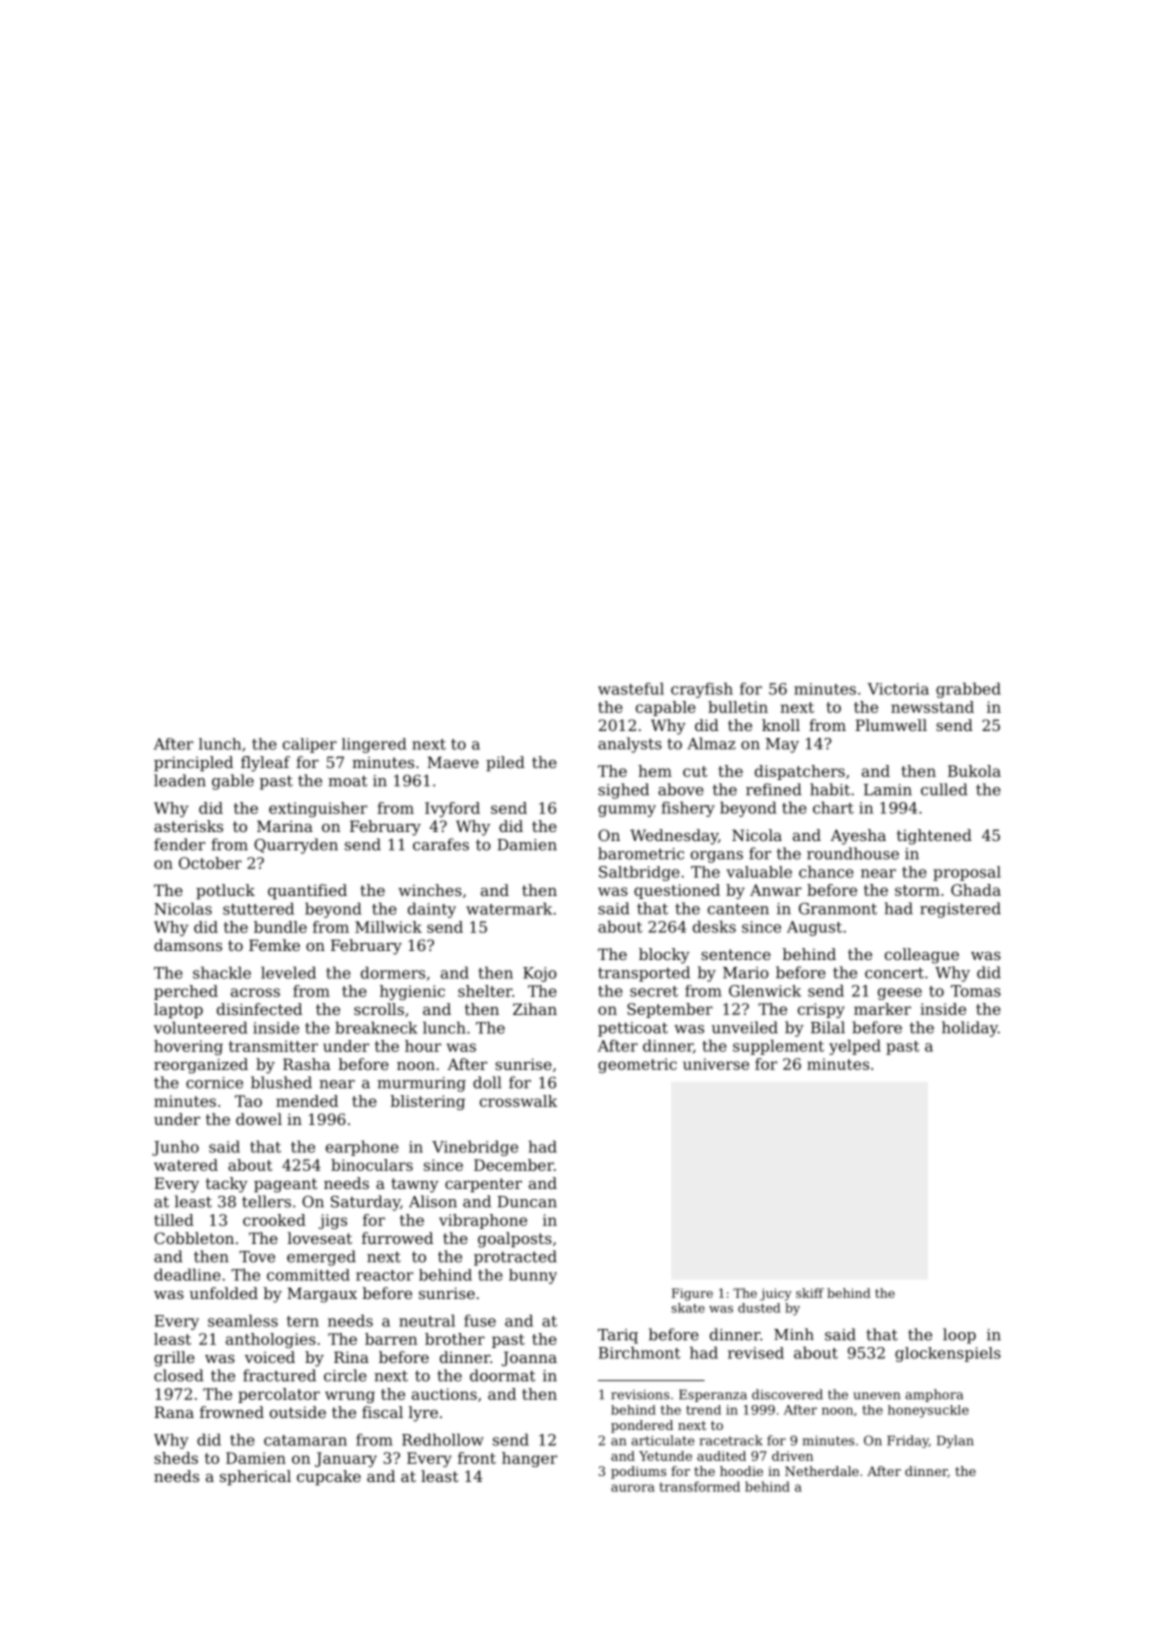 The width and height of the page is (1155, 1633). Describe the element at coordinates (374, 745) in the page. I see `lingered` at that location.
